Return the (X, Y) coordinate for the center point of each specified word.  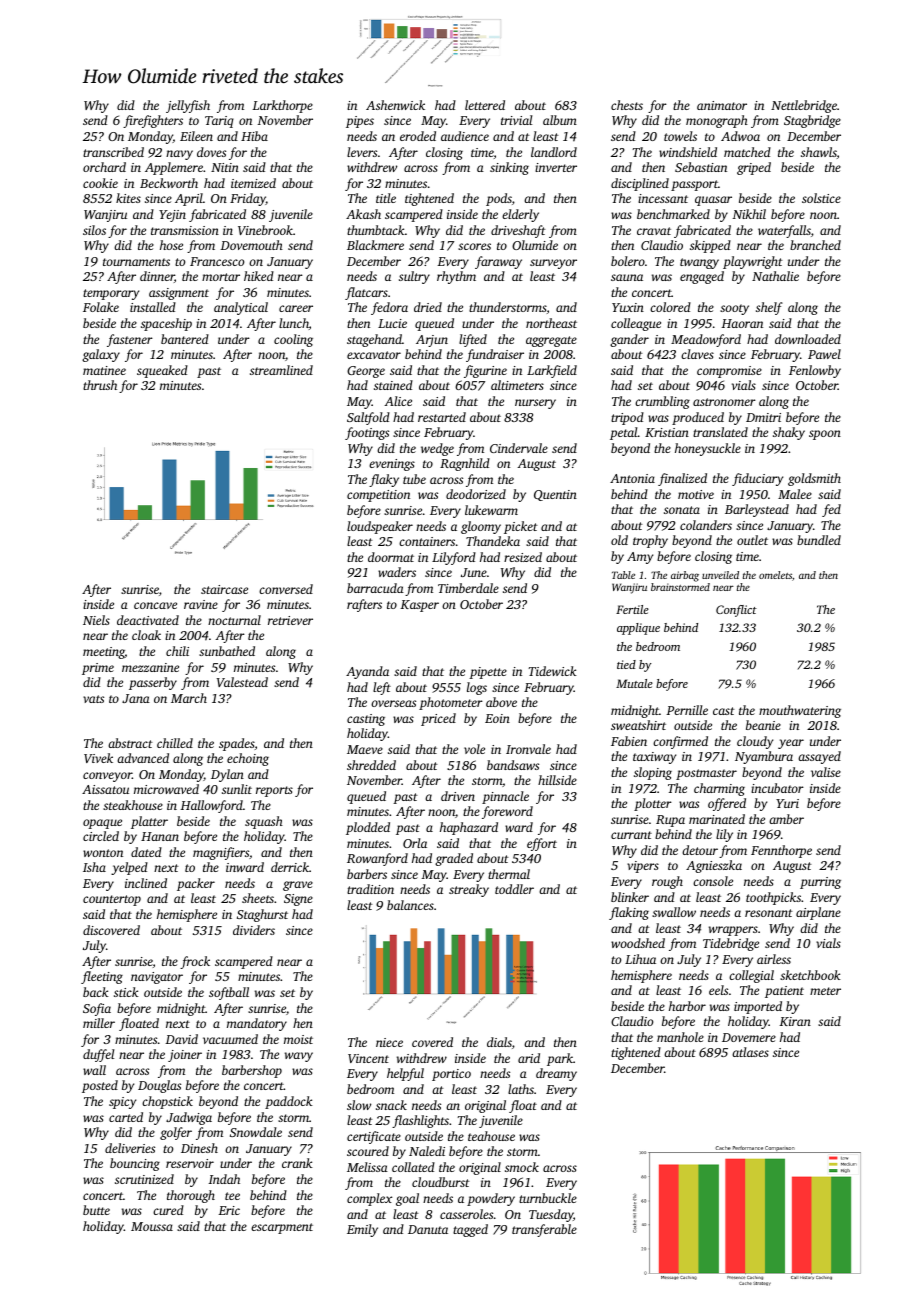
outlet (752, 540)
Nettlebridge (804, 106)
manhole (680, 1037)
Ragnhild (465, 464)
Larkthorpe (282, 106)
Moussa (152, 1226)
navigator (157, 978)
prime (98, 669)
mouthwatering (800, 711)
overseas (393, 703)
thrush (100, 385)
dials (499, 1042)
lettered (485, 105)
